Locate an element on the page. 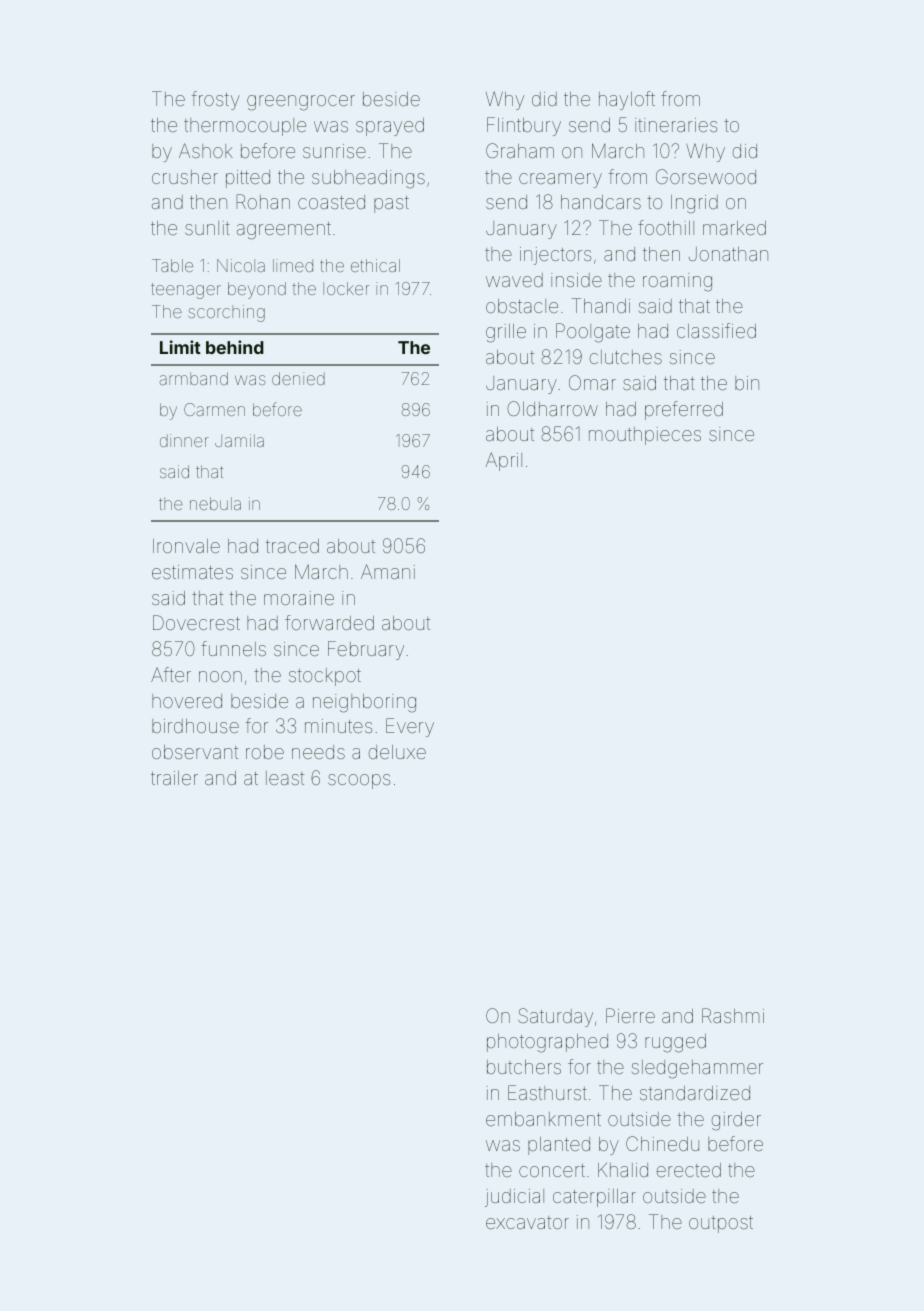 This page has height=1311, width=924. teenager is located at coordinates (186, 291).
